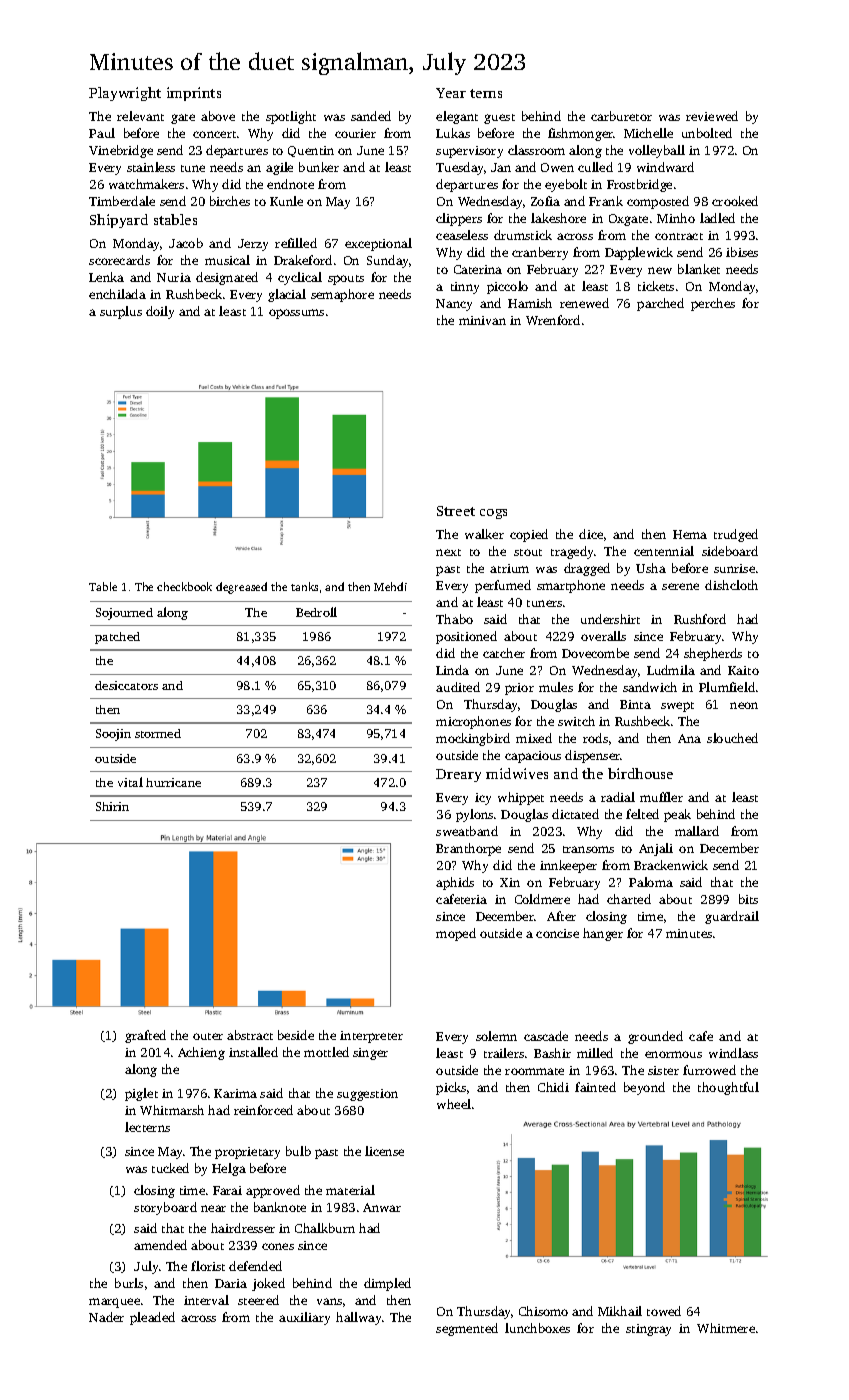 Image resolution: width=849 pixels, height=1400 pixels. What do you see at coordinates (370, 1054) in the image?
I see `singer` at bounding box center [370, 1054].
